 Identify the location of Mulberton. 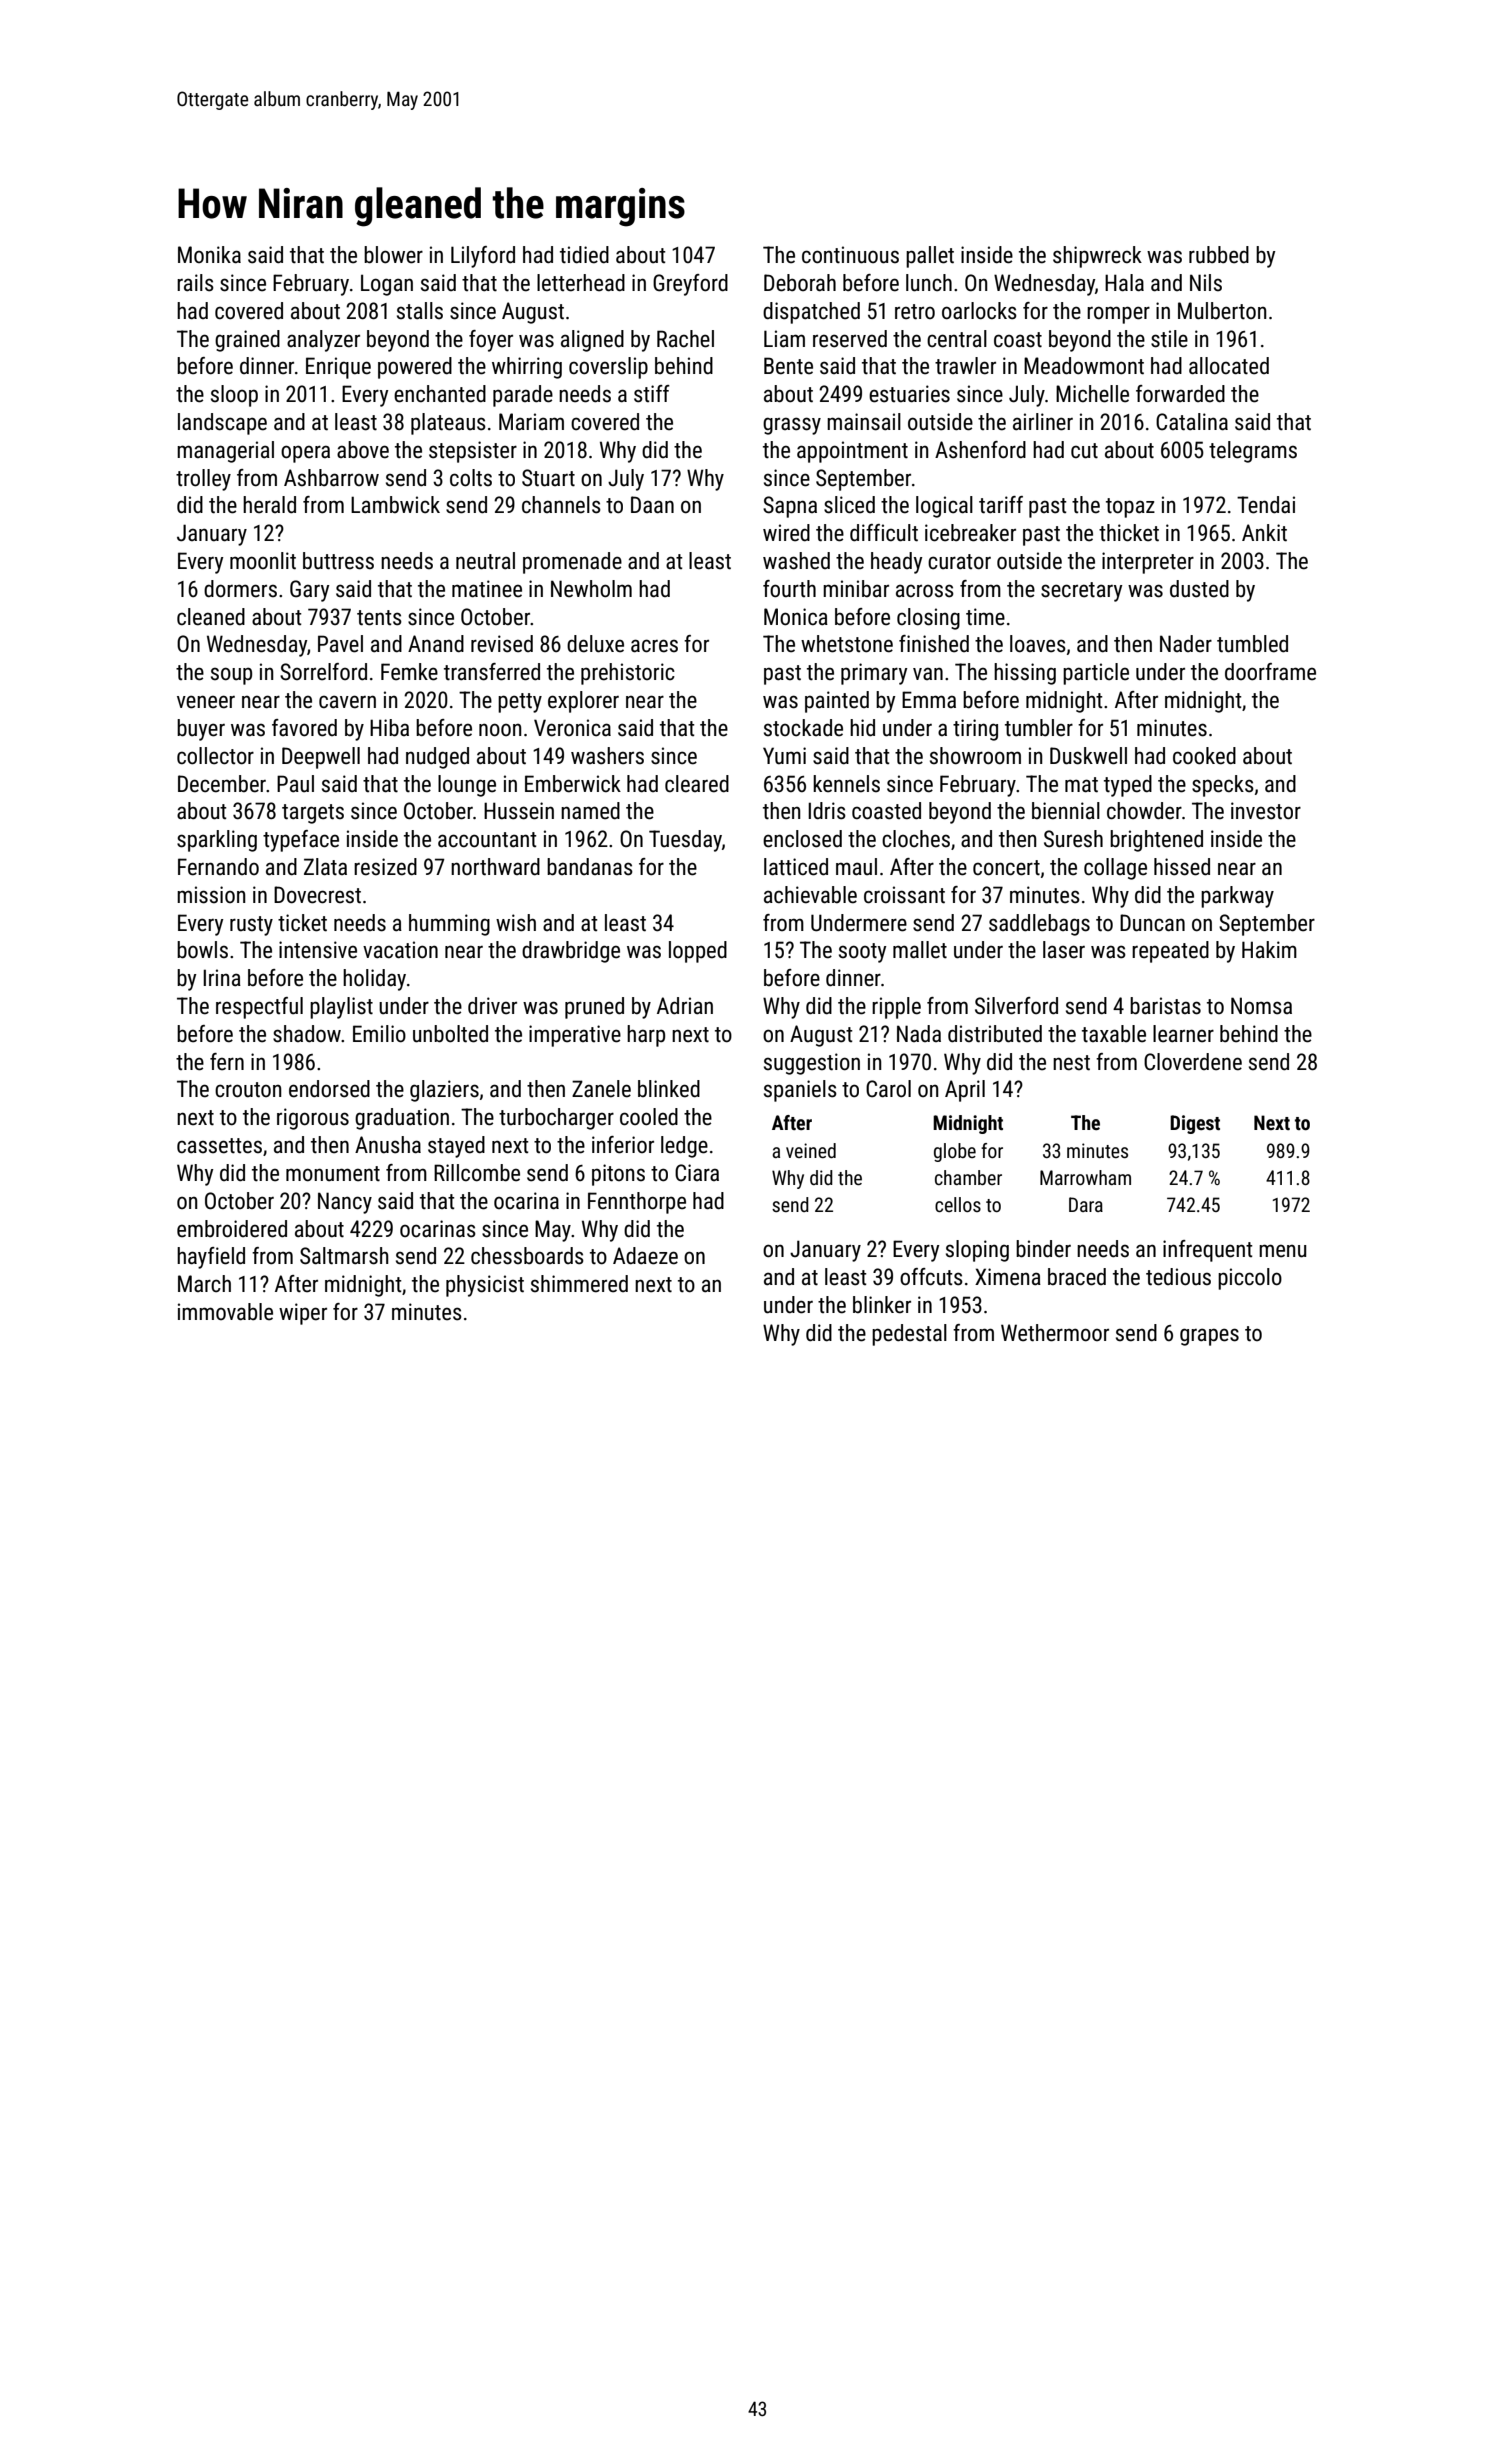
(1222, 311).
